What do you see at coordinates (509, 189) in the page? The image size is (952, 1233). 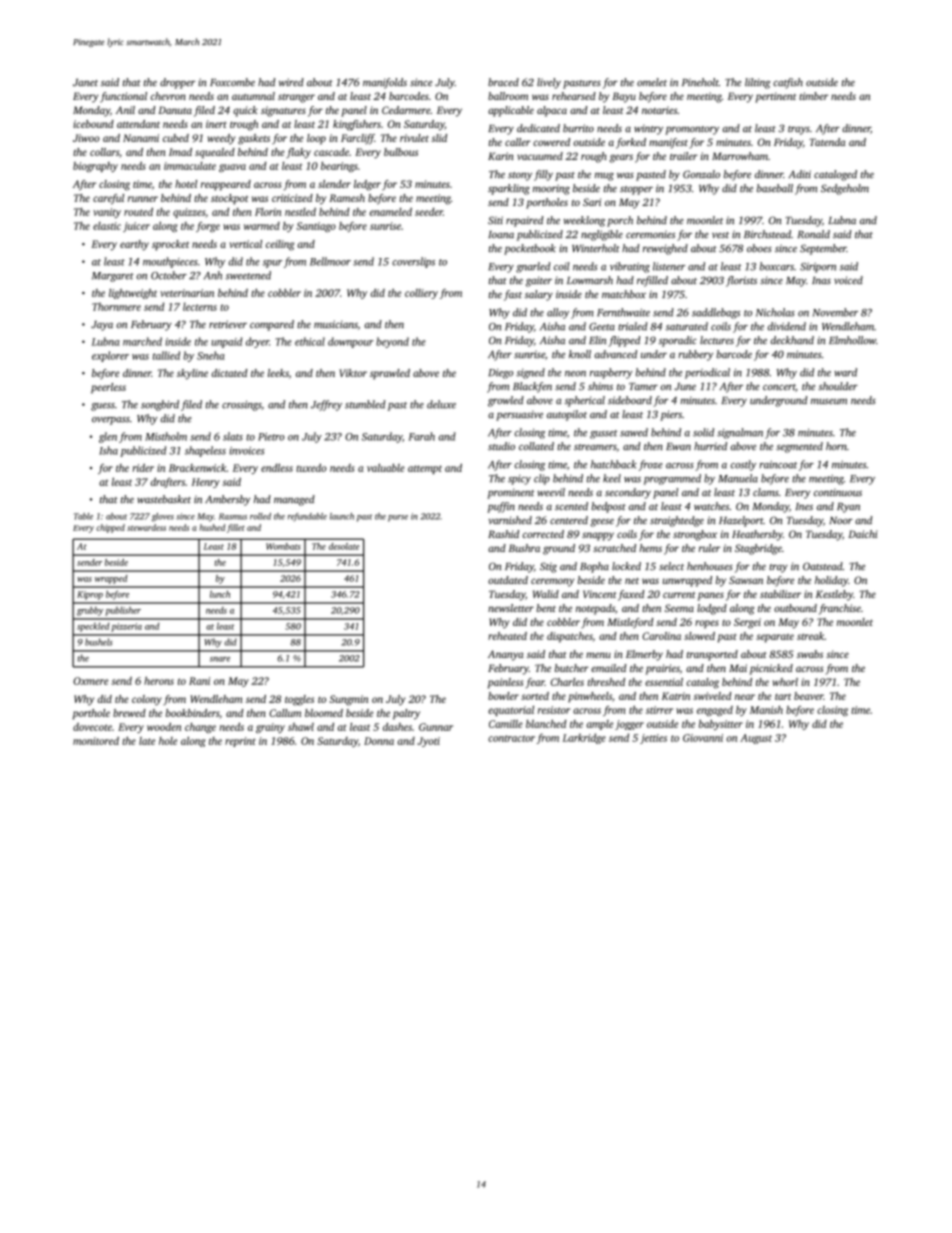 I see `sparkling` at bounding box center [509, 189].
